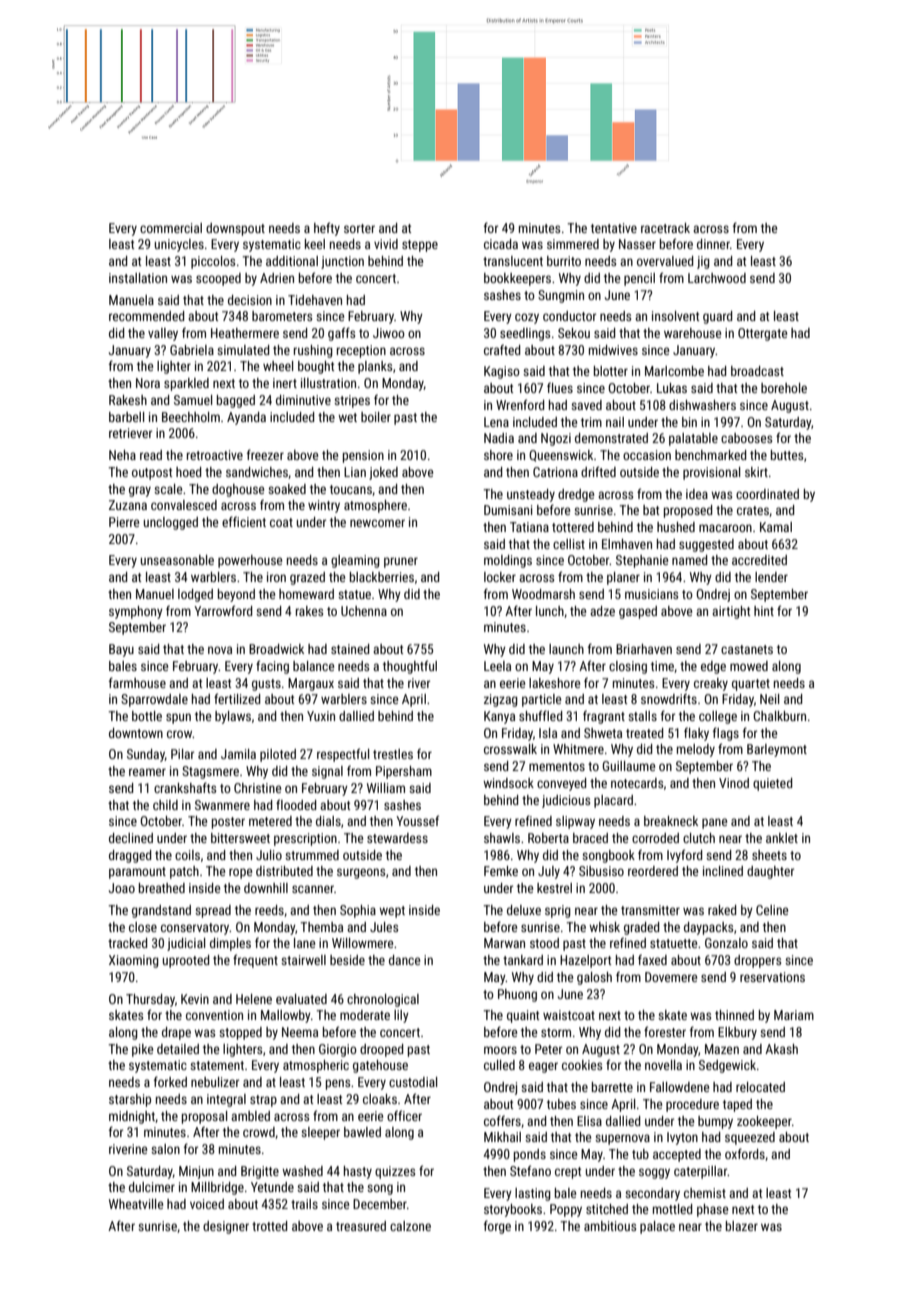 The width and height of the image is (924, 1308). Describe the element at coordinates (561, 1104) in the image. I see `tubes` at that location.
